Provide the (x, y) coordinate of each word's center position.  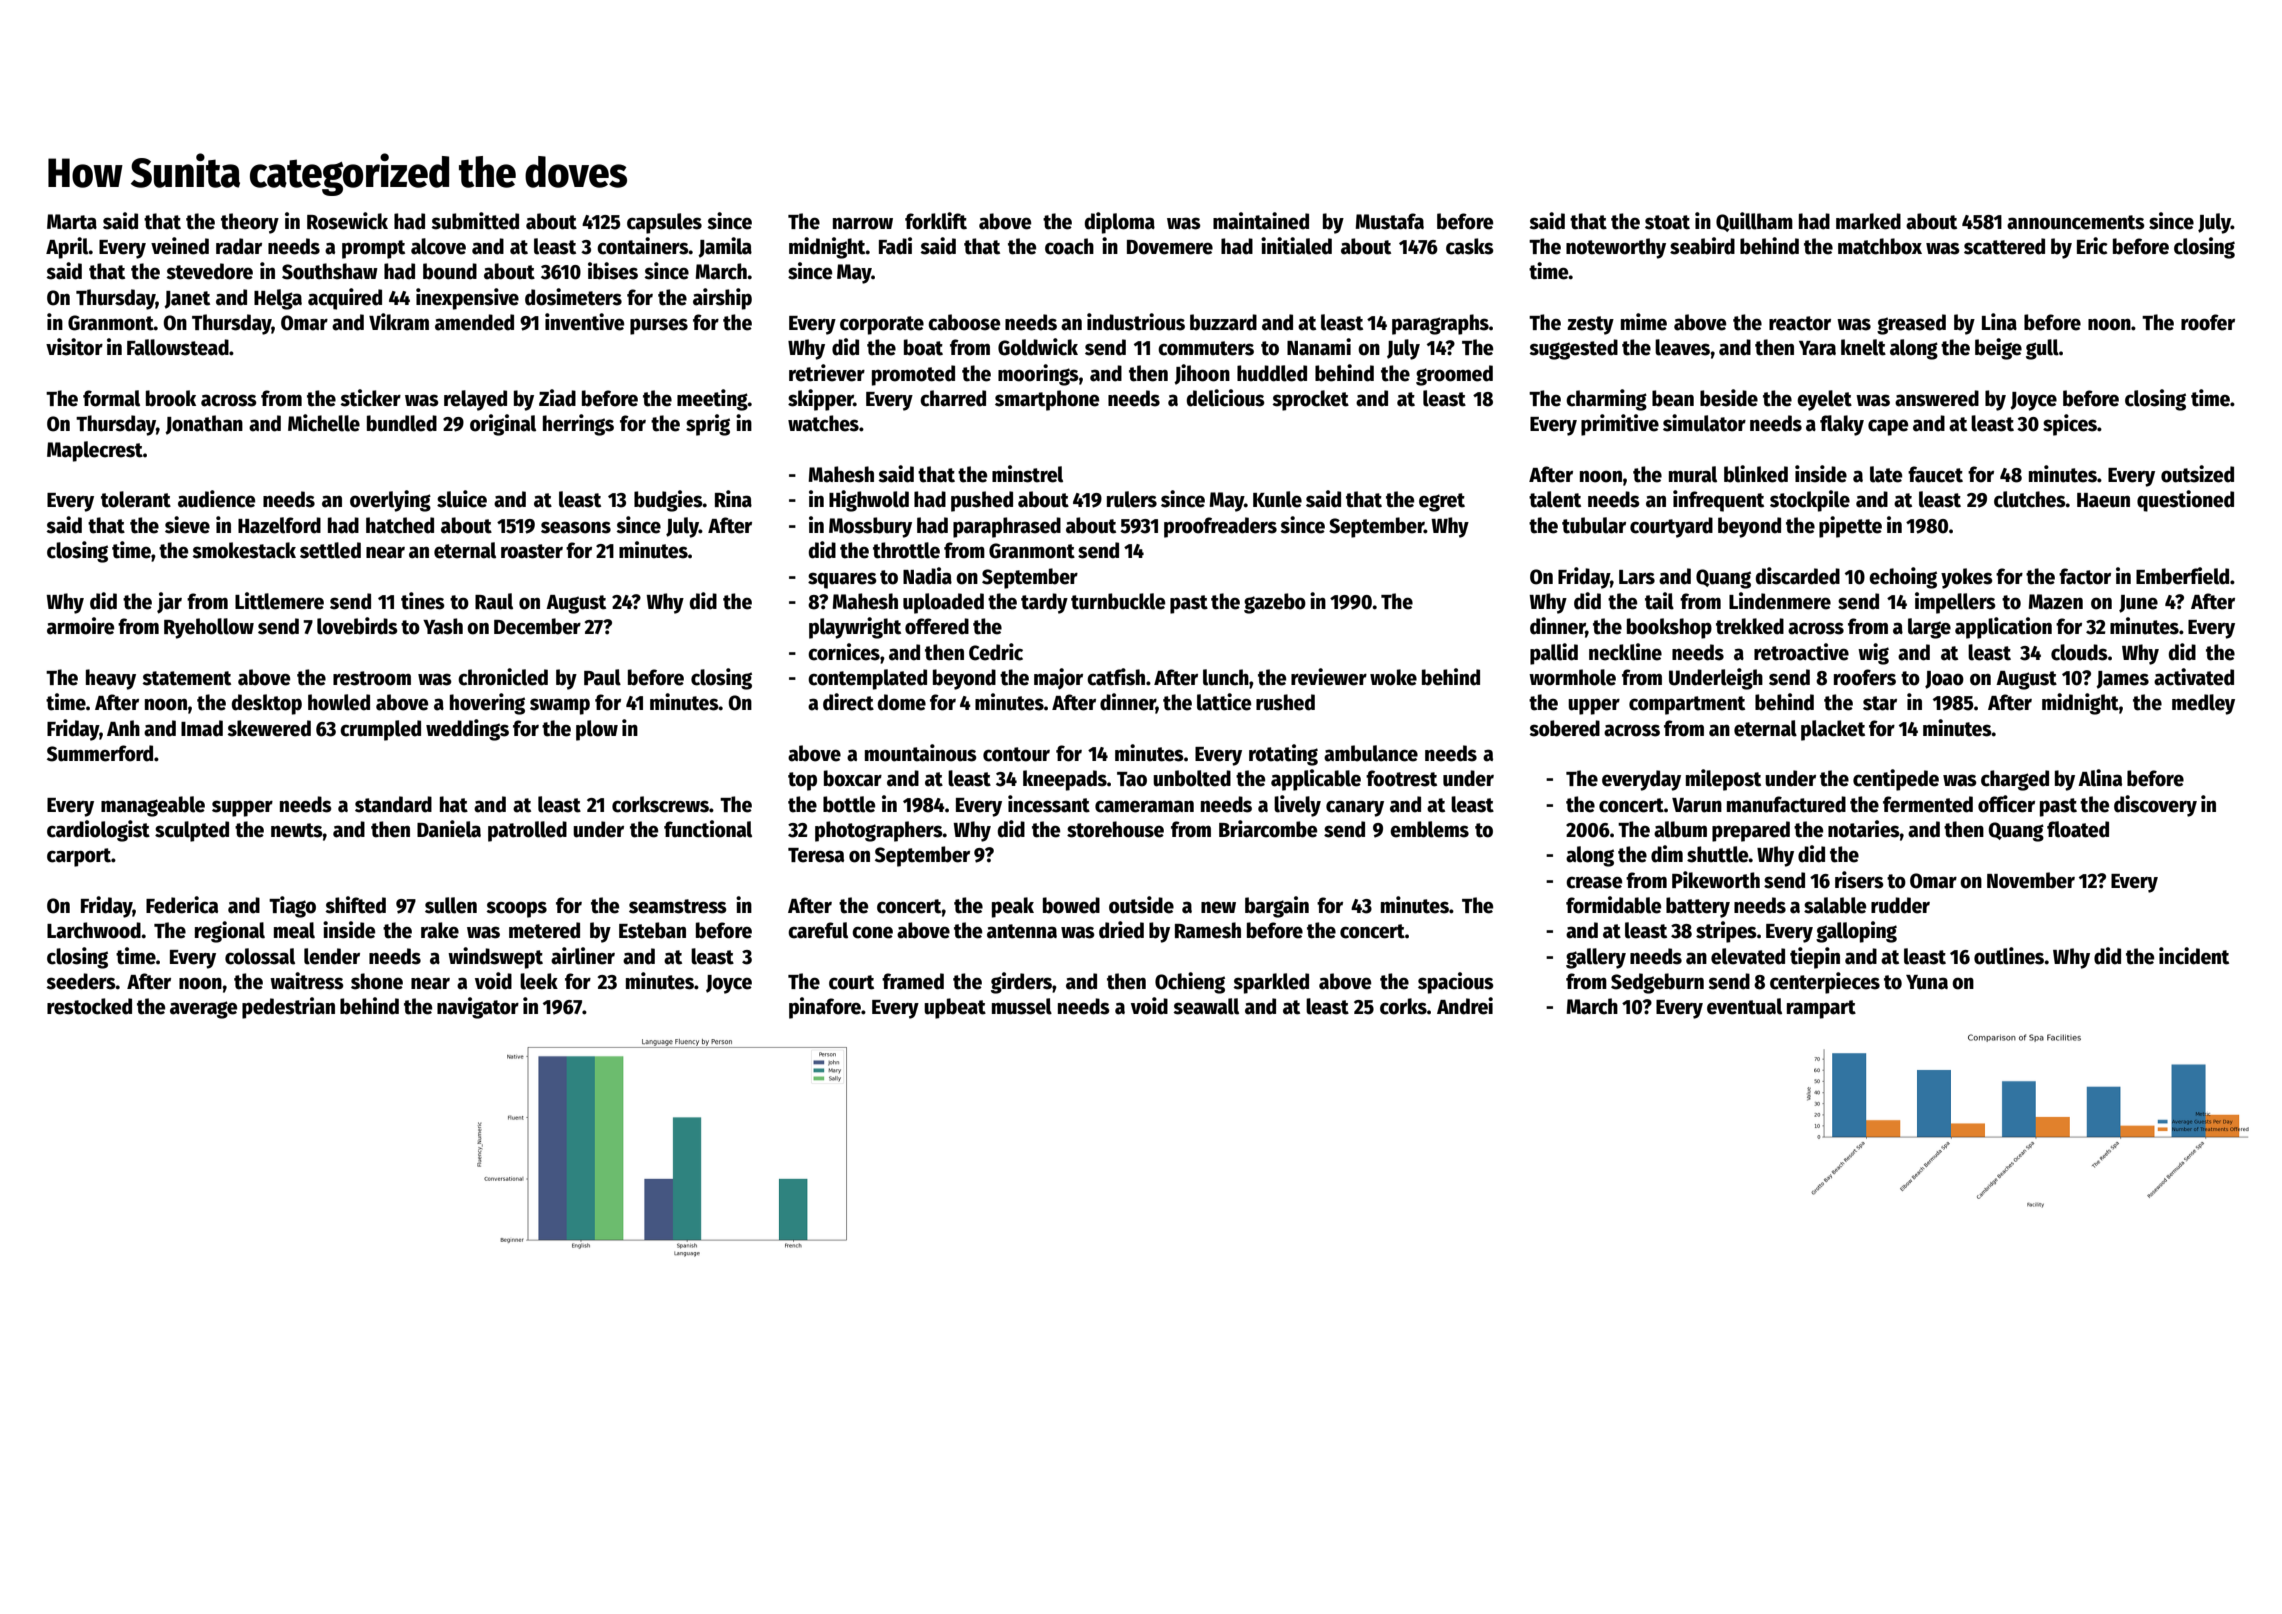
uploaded (943, 603)
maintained (1261, 221)
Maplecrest (95, 451)
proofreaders (1220, 527)
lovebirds (357, 626)
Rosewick (347, 221)
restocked (89, 1006)
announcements (2076, 222)
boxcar (853, 778)
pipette (1850, 527)
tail (1659, 601)
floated (2078, 829)
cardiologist (98, 831)
